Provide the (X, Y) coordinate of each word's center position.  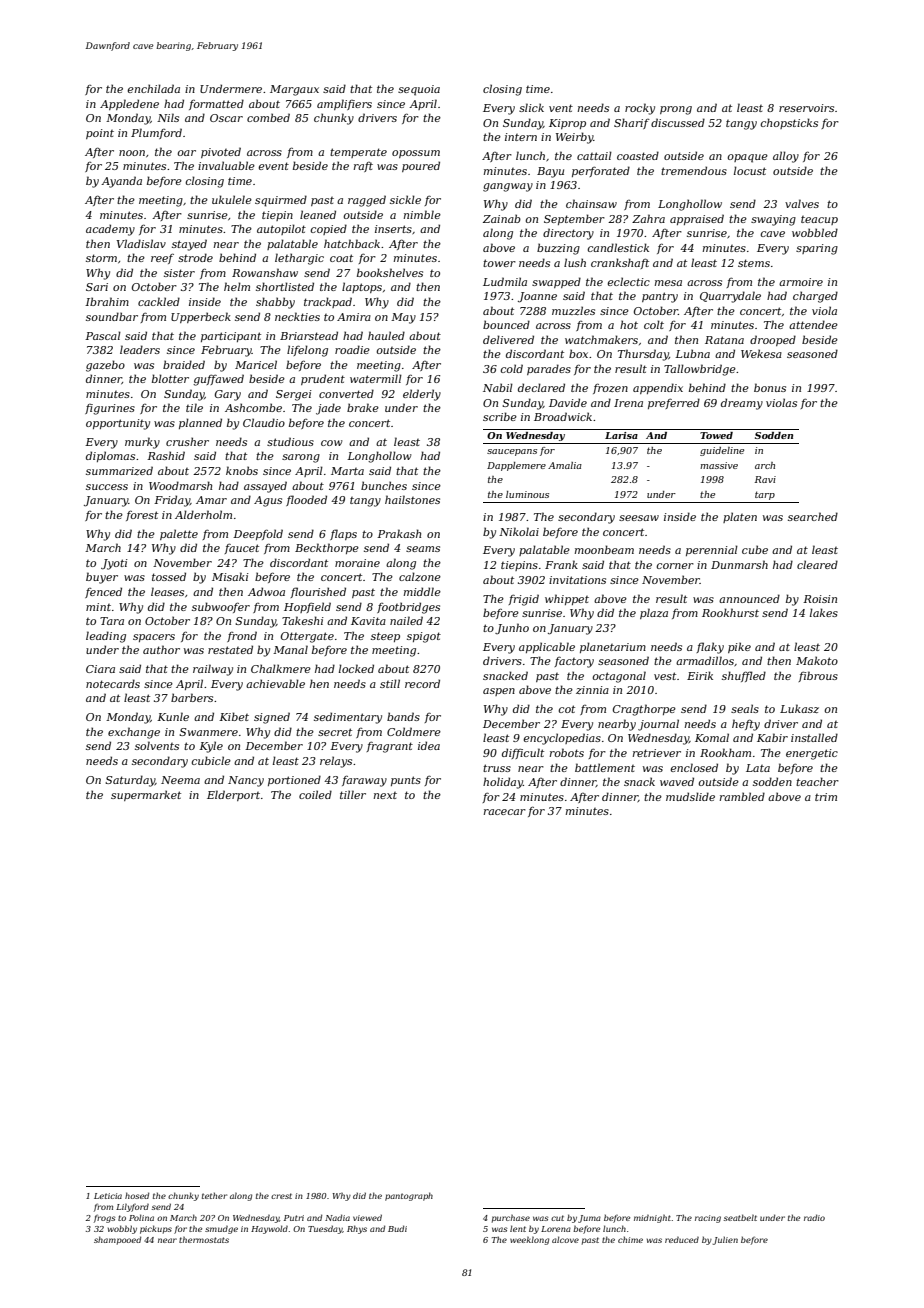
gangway (508, 187)
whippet (567, 599)
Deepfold (258, 534)
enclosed (694, 767)
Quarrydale (730, 297)
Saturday (130, 781)
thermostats (204, 1240)
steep (385, 637)
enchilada (154, 88)
